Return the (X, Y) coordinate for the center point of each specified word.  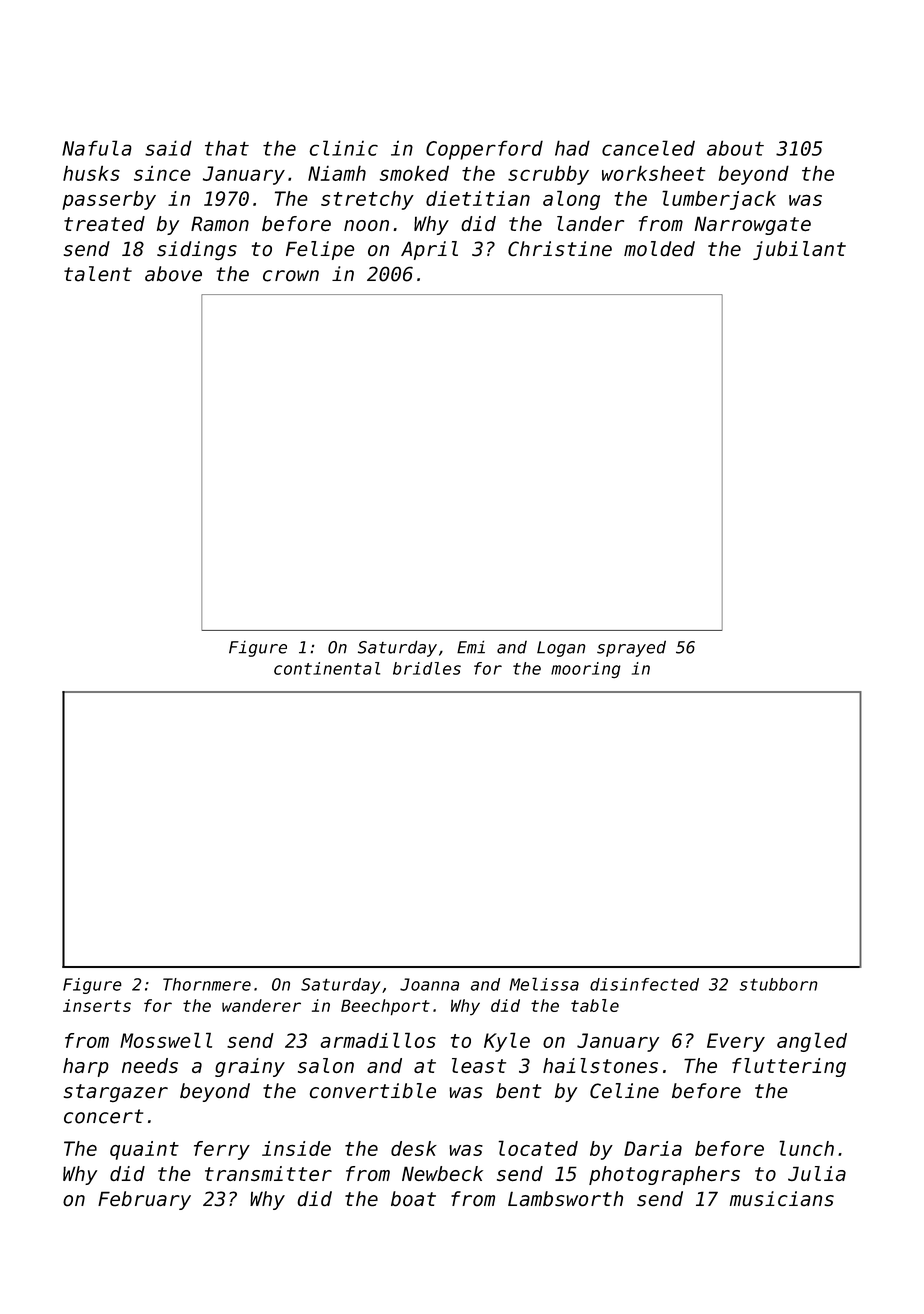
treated (104, 223)
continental (327, 668)
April (429, 250)
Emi (471, 647)
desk (414, 1148)
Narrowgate (753, 225)
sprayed (631, 648)
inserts (97, 1005)
